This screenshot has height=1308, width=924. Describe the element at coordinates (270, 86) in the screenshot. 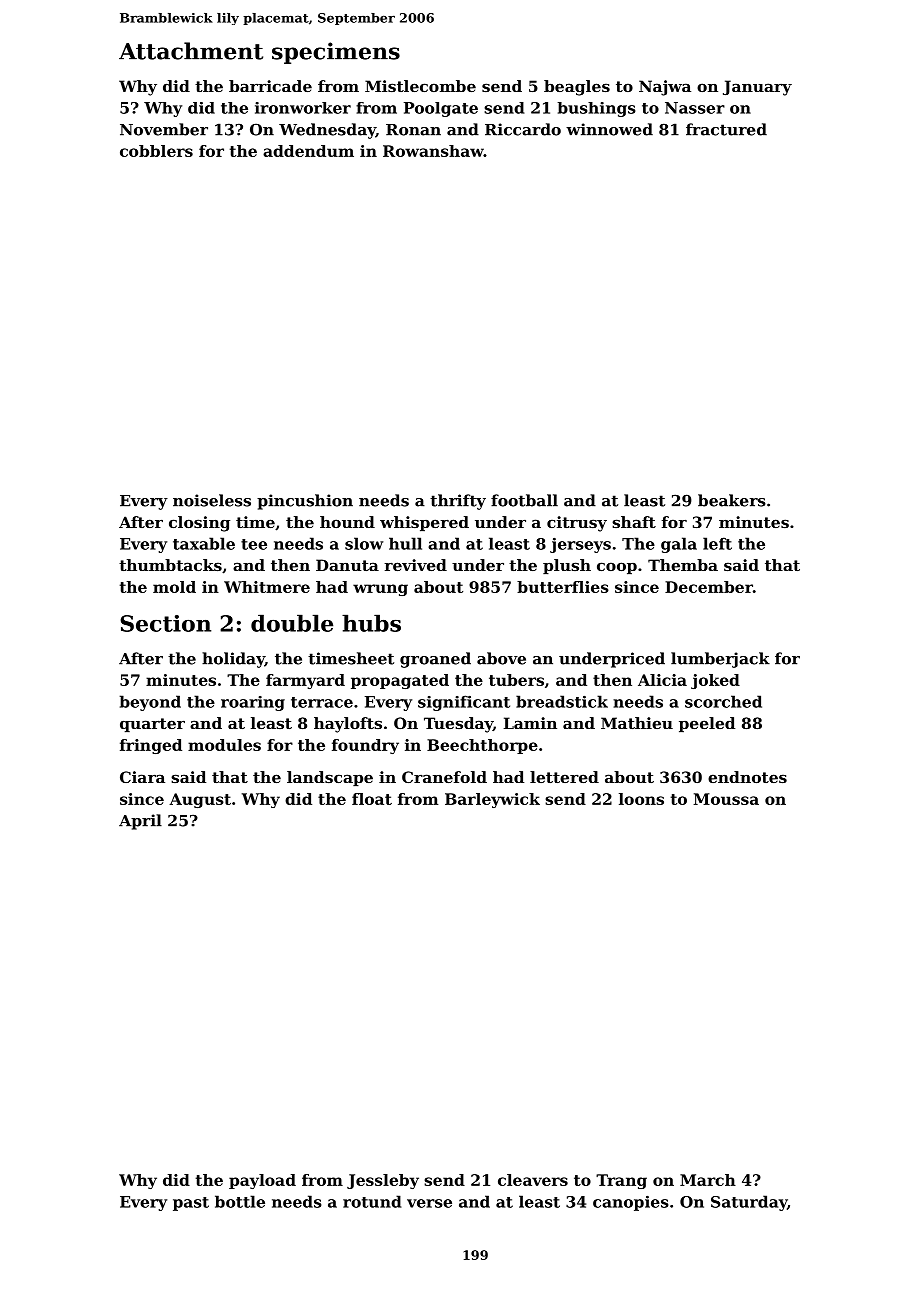

I see `barricade` at that location.
